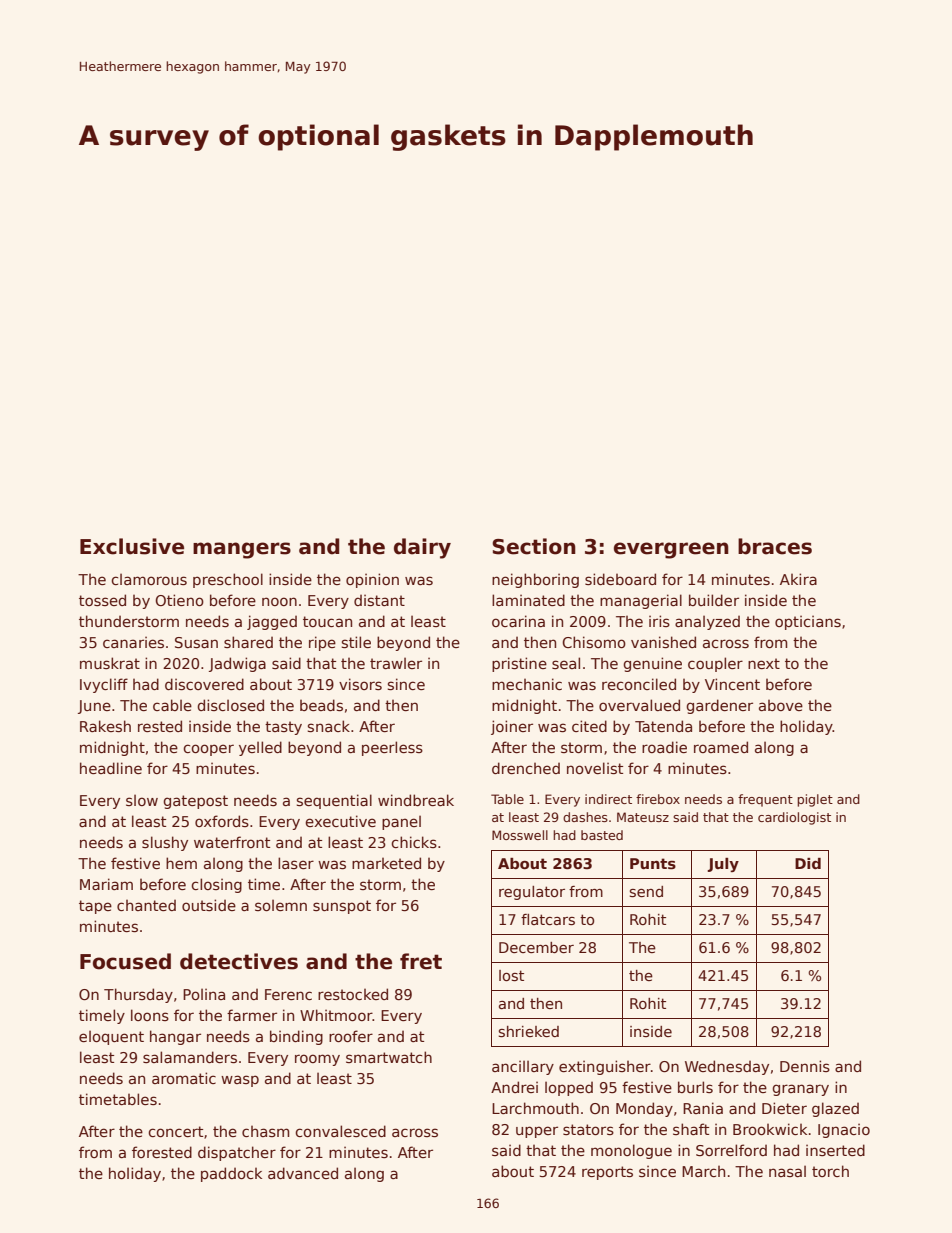 This screenshot has width=952, height=1233. I want to click on Wednesday, so click(727, 1067).
